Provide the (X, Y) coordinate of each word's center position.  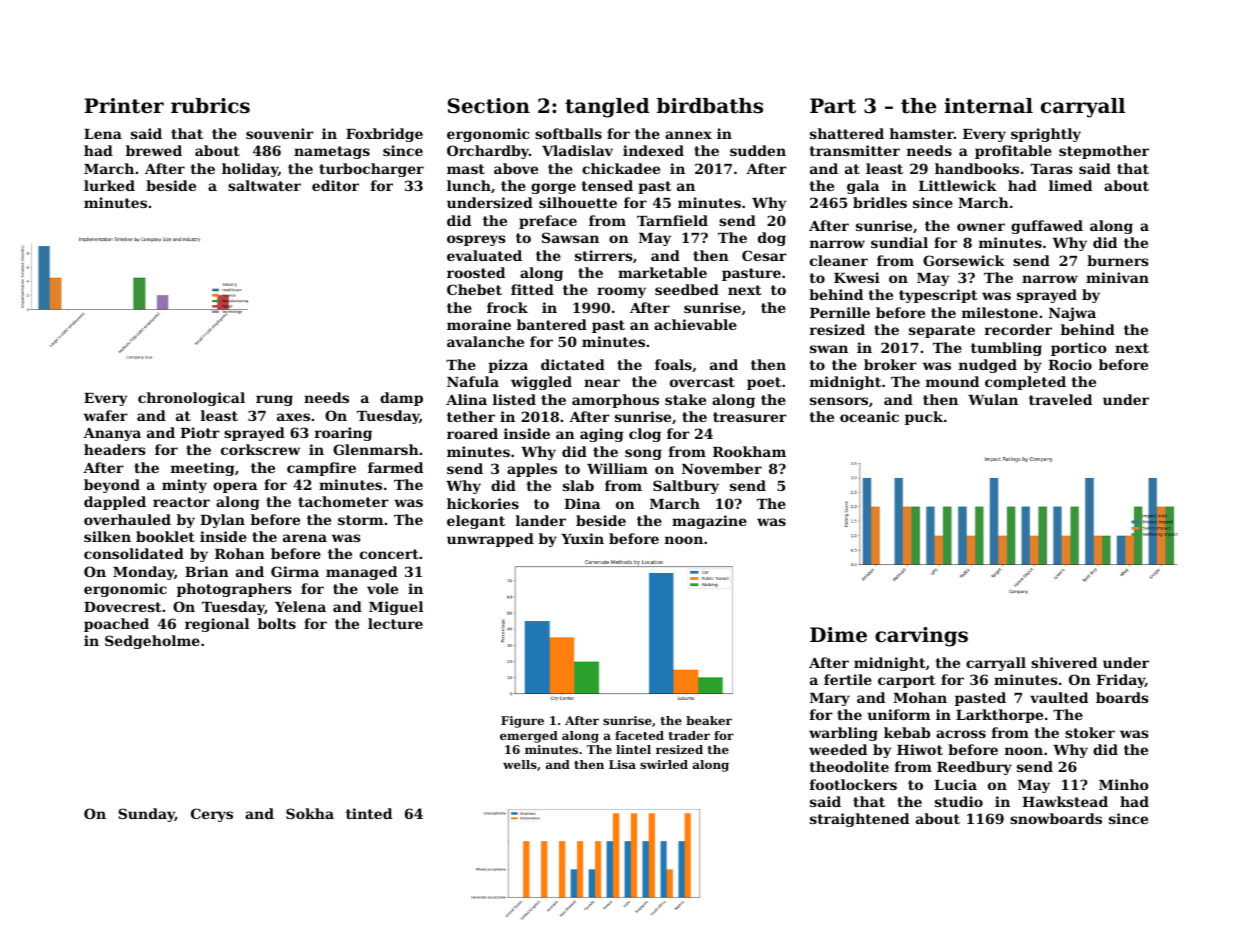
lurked (109, 185)
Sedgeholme (152, 642)
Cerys (212, 815)
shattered (847, 133)
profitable (1013, 152)
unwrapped (490, 540)
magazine (709, 522)
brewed (154, 150)
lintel (633, 749)
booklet (165, 536)
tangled (607, 108)
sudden (758, 150)
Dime (838, 635)
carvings (921, 637)
